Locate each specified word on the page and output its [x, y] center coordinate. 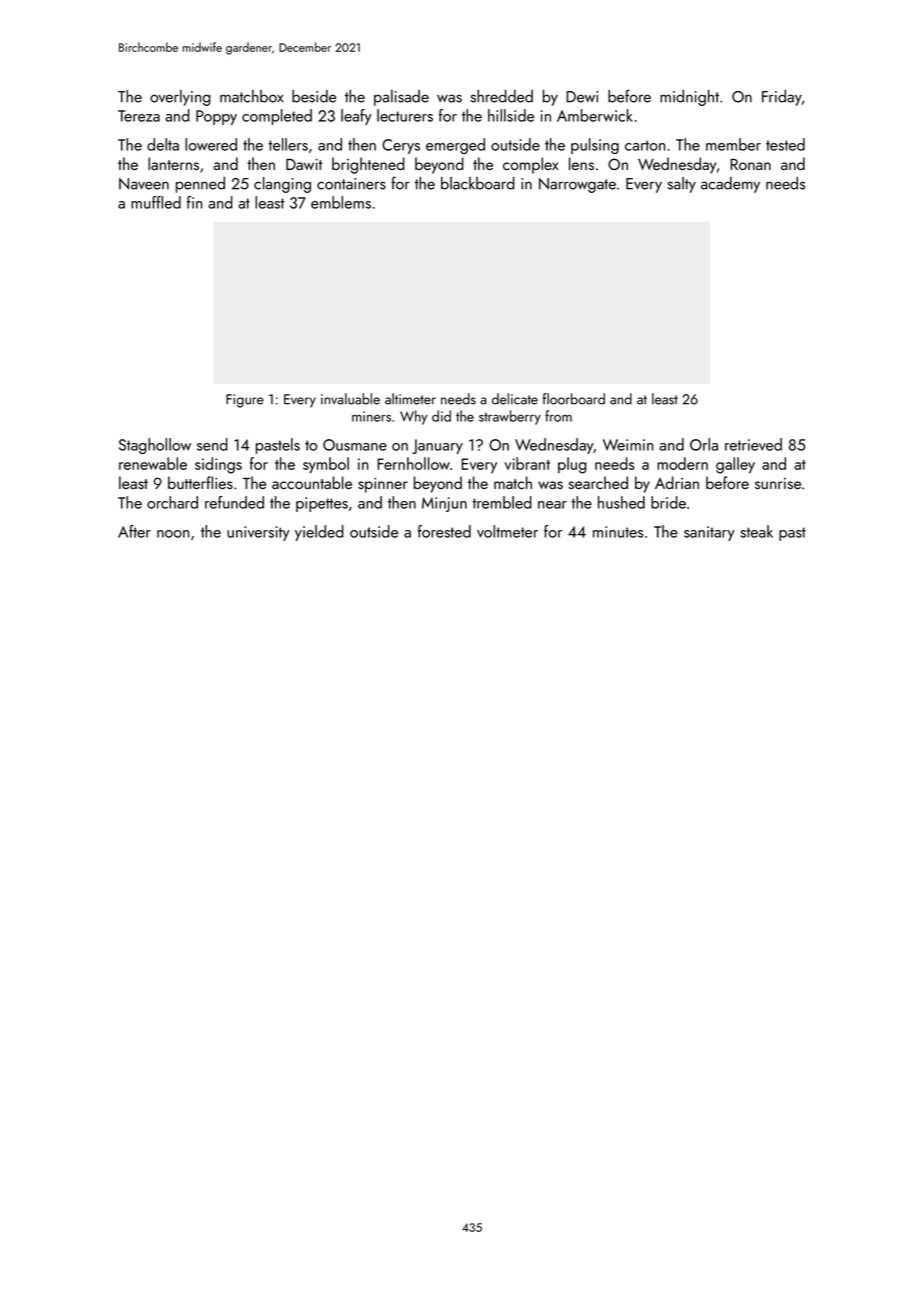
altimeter [410, 399]
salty [681, 185]
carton [645, 145]
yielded [319, 533]
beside [314, 96]
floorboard [574, 399]
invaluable [350, 399]
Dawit [304, 164]
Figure [245, 401]
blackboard [478, 183]
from [558, 416]
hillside [511, 115]
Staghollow [155, 446]
